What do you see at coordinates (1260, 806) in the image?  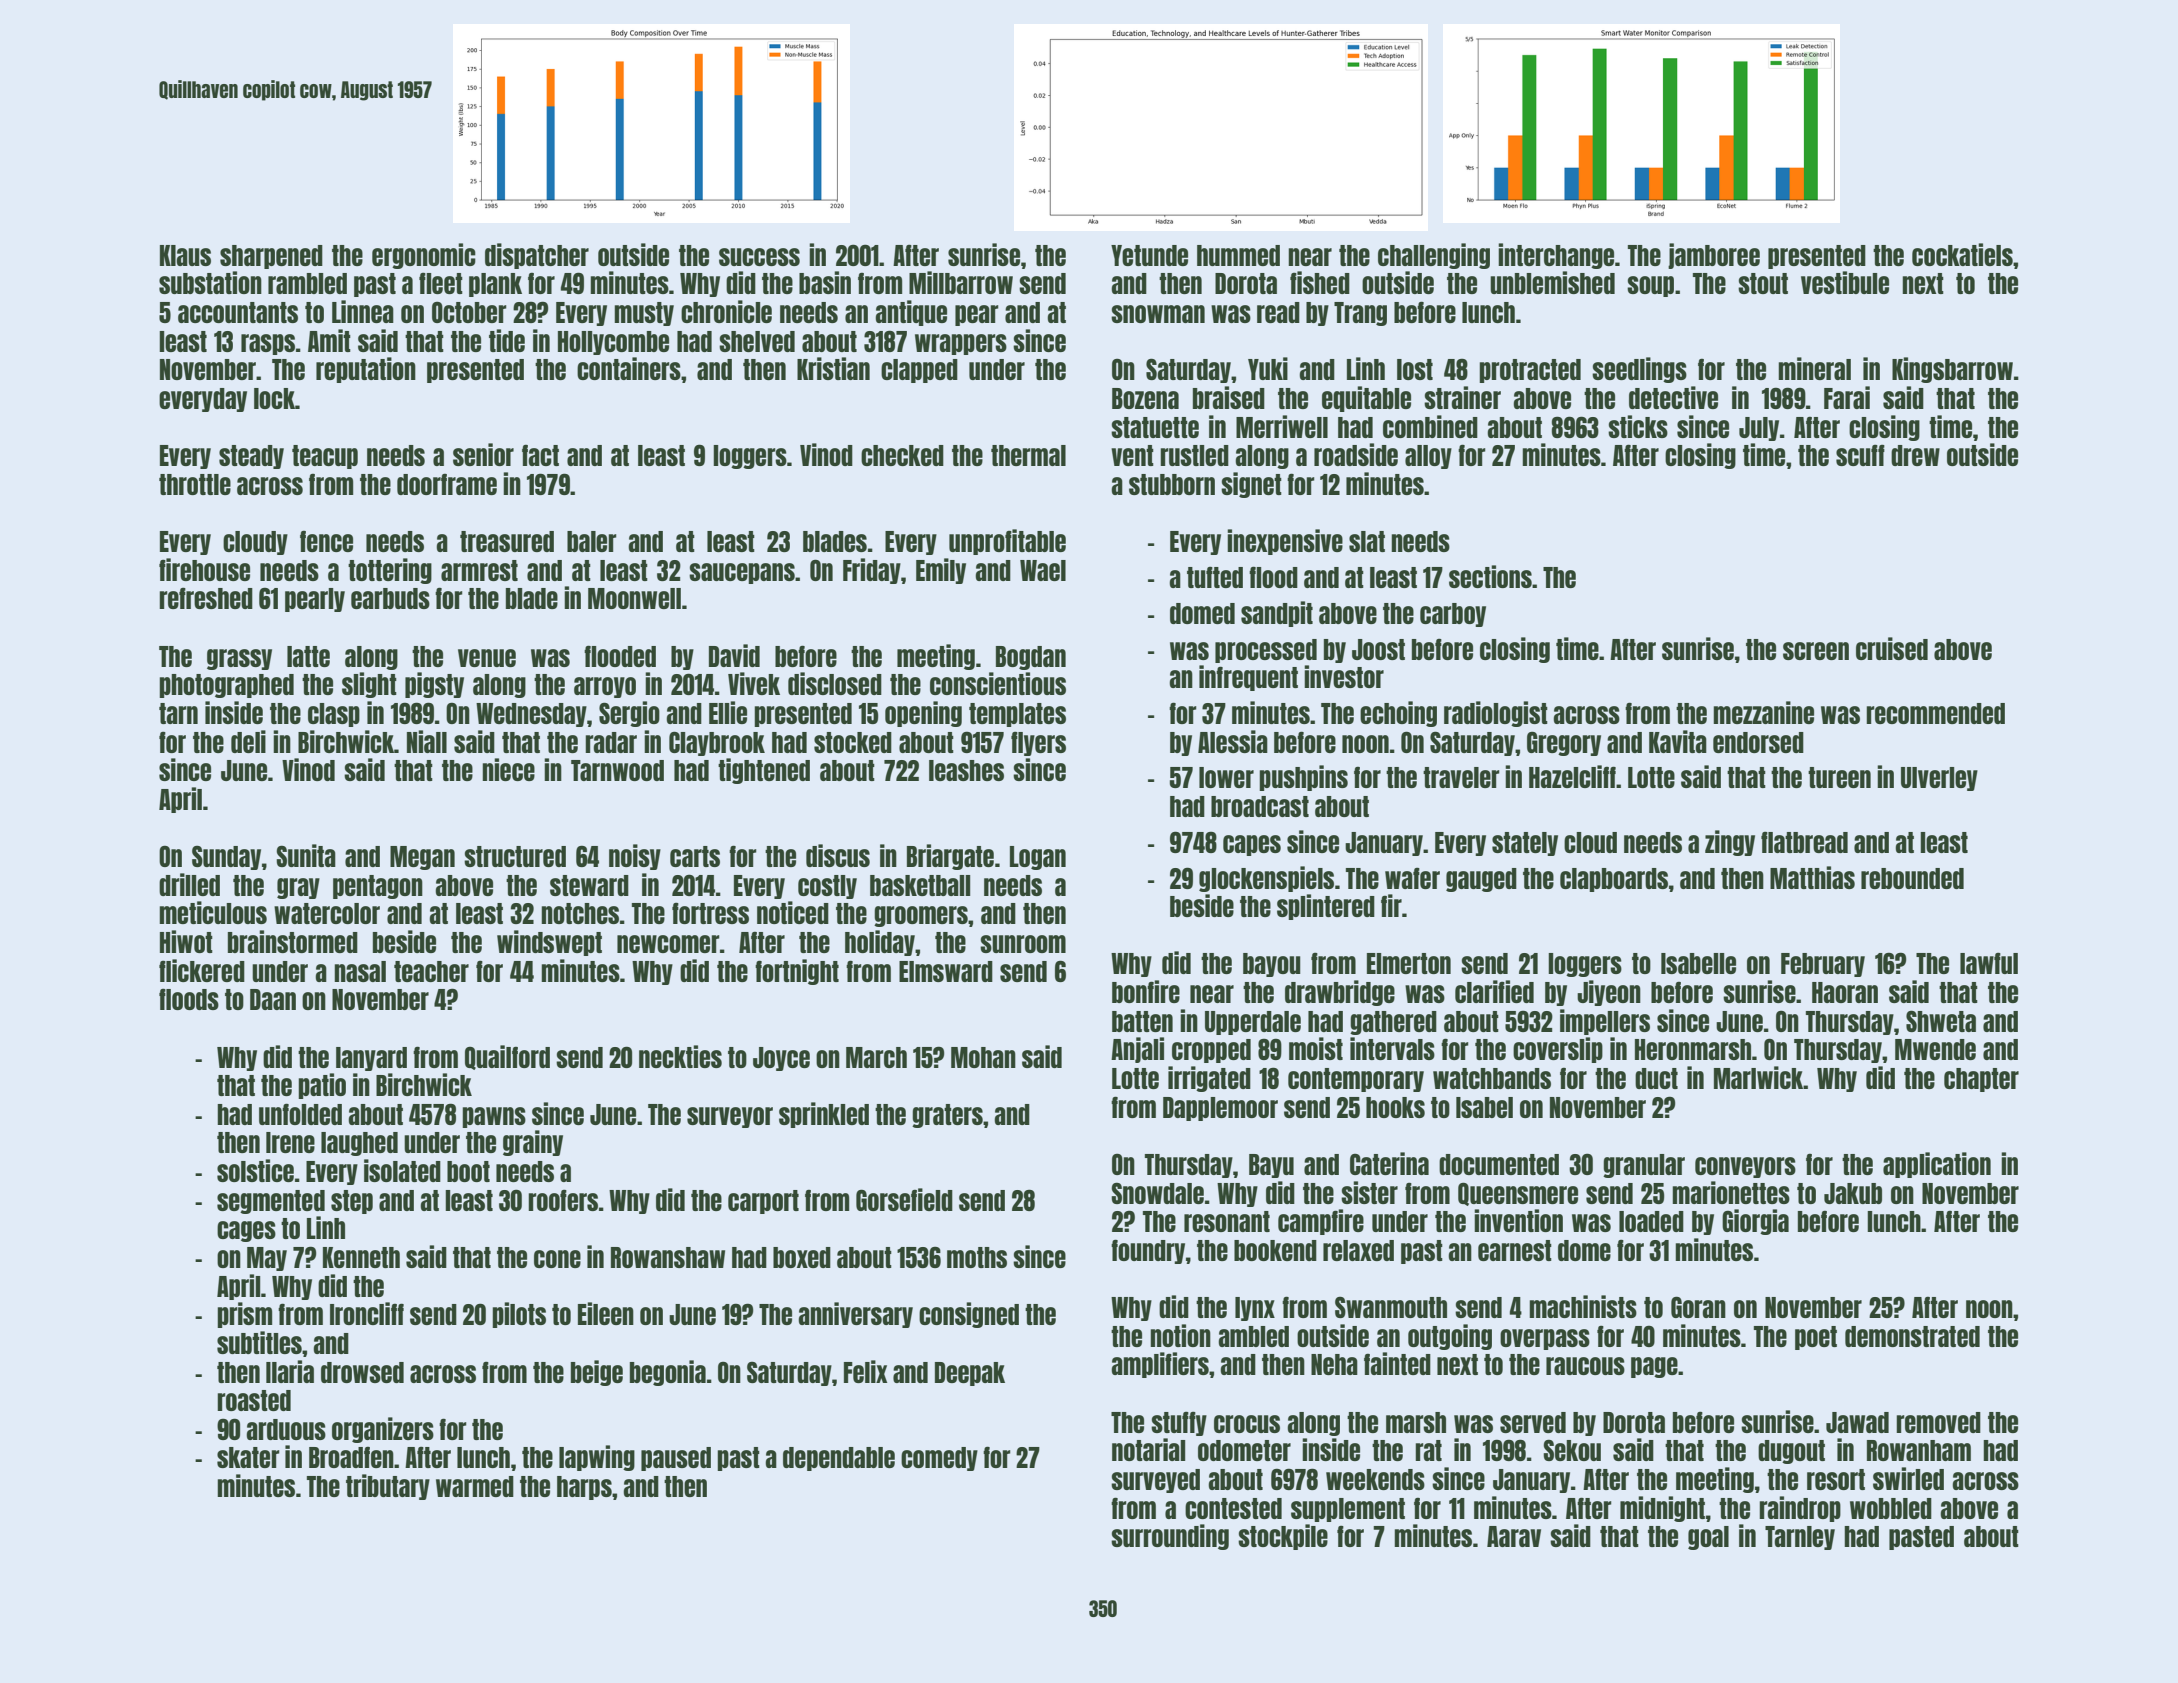 I see `broadcast` at bounding box center [1260, 806].
